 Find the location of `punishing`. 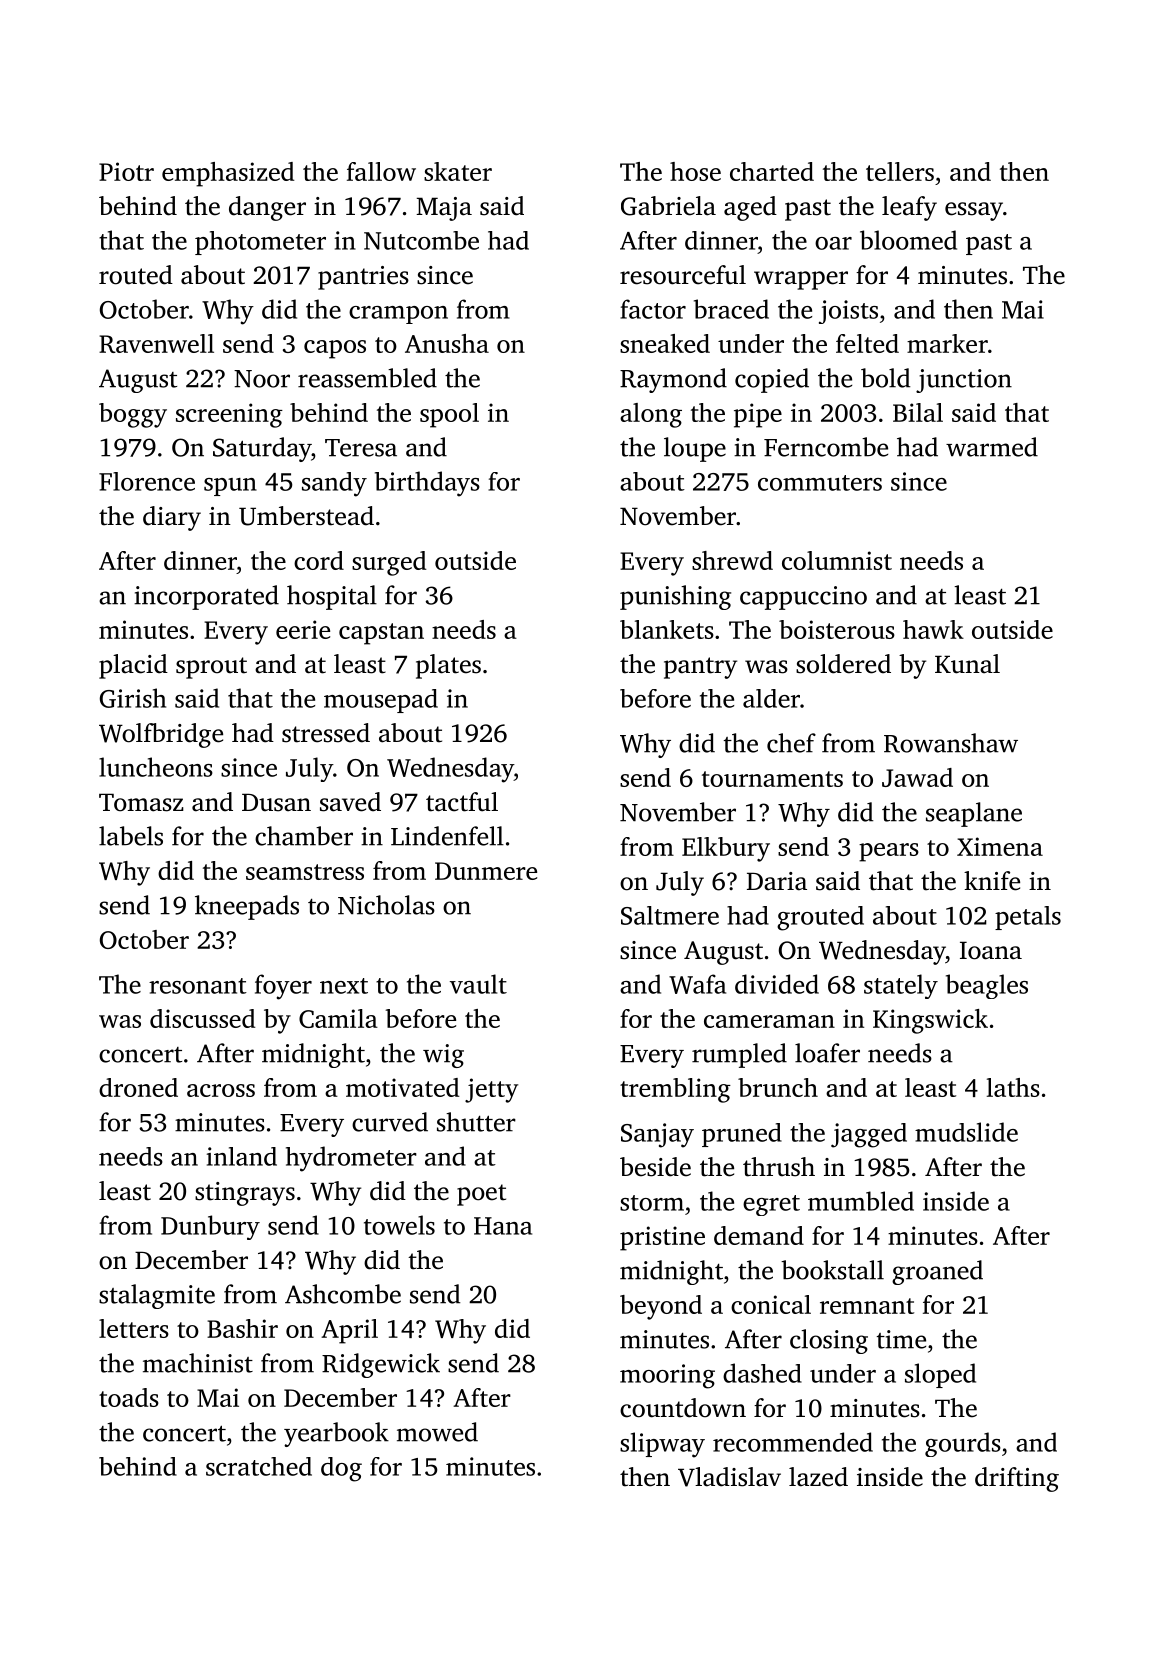

punishing is located at coordinates (675, 597).
